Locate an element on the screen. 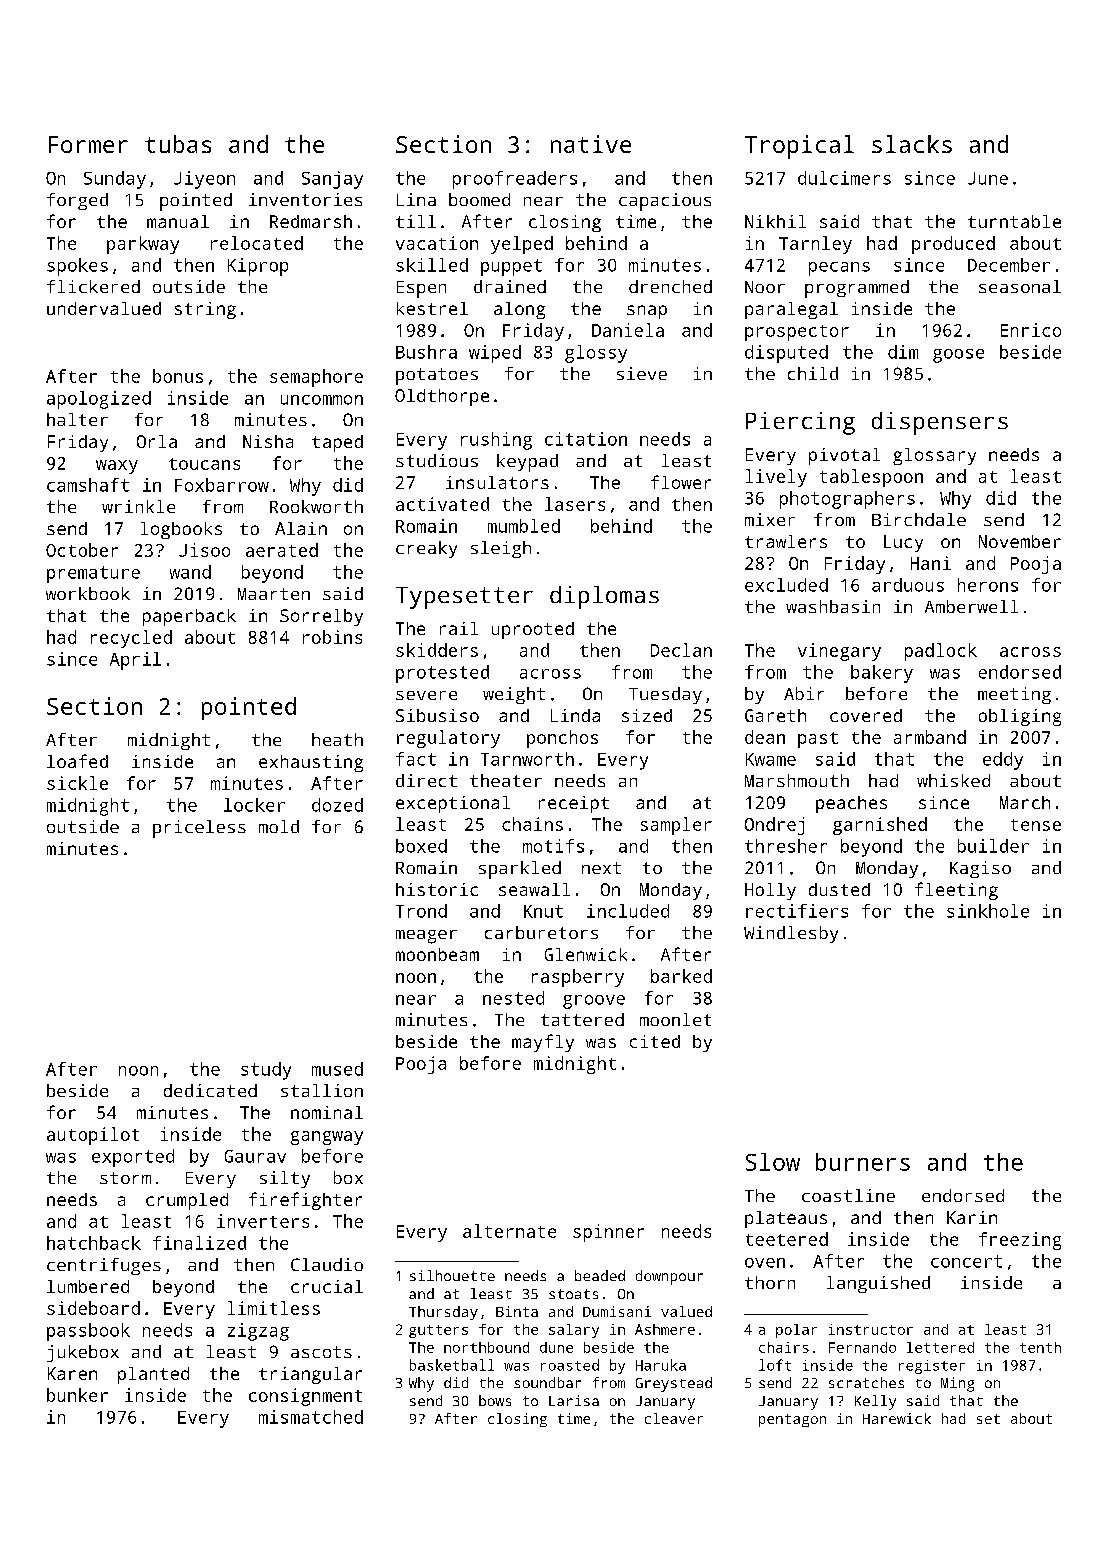  tubas is located at coordinates (178, 144).
